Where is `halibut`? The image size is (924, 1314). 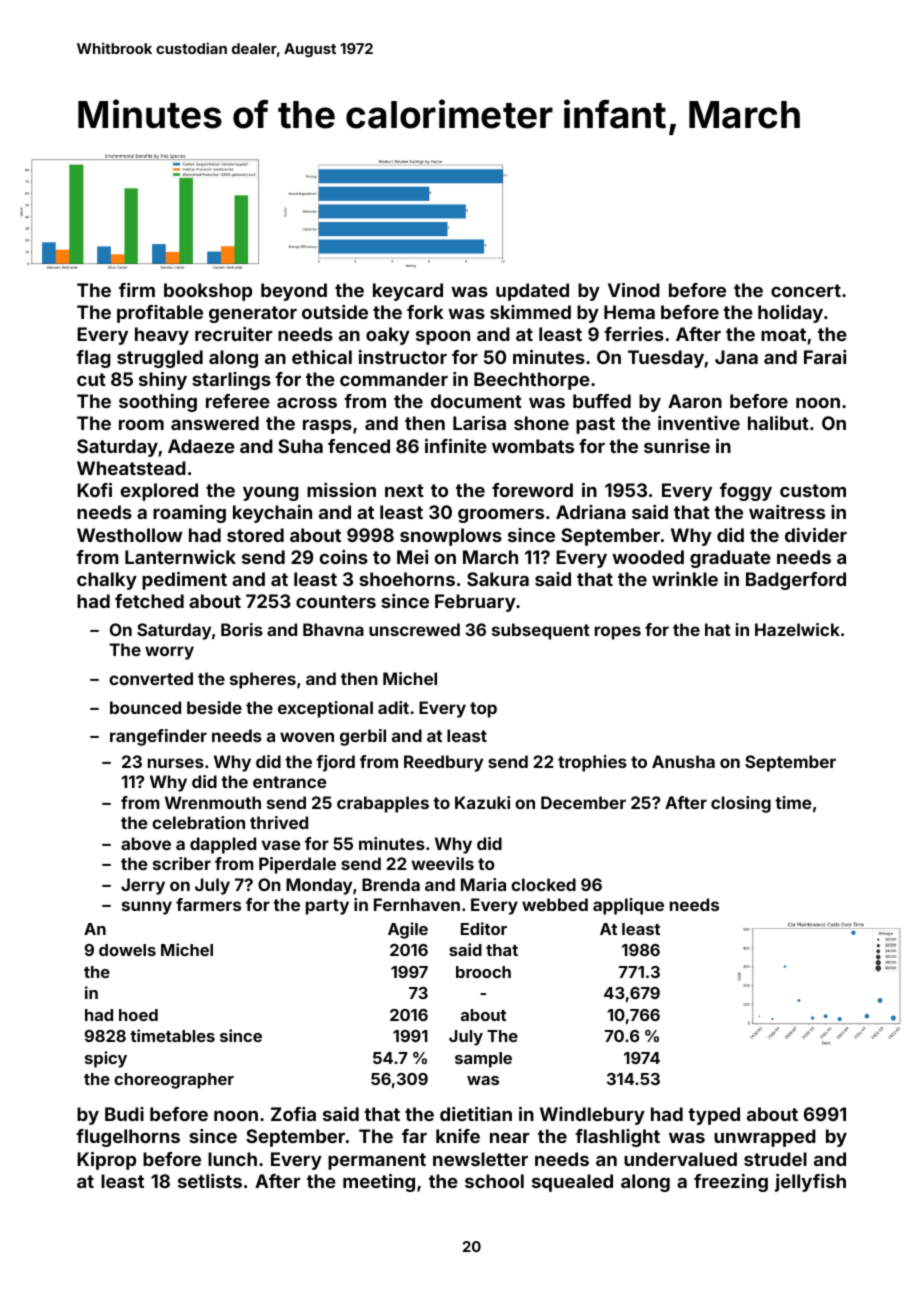 halibut is located at coordinates (778, 423).
